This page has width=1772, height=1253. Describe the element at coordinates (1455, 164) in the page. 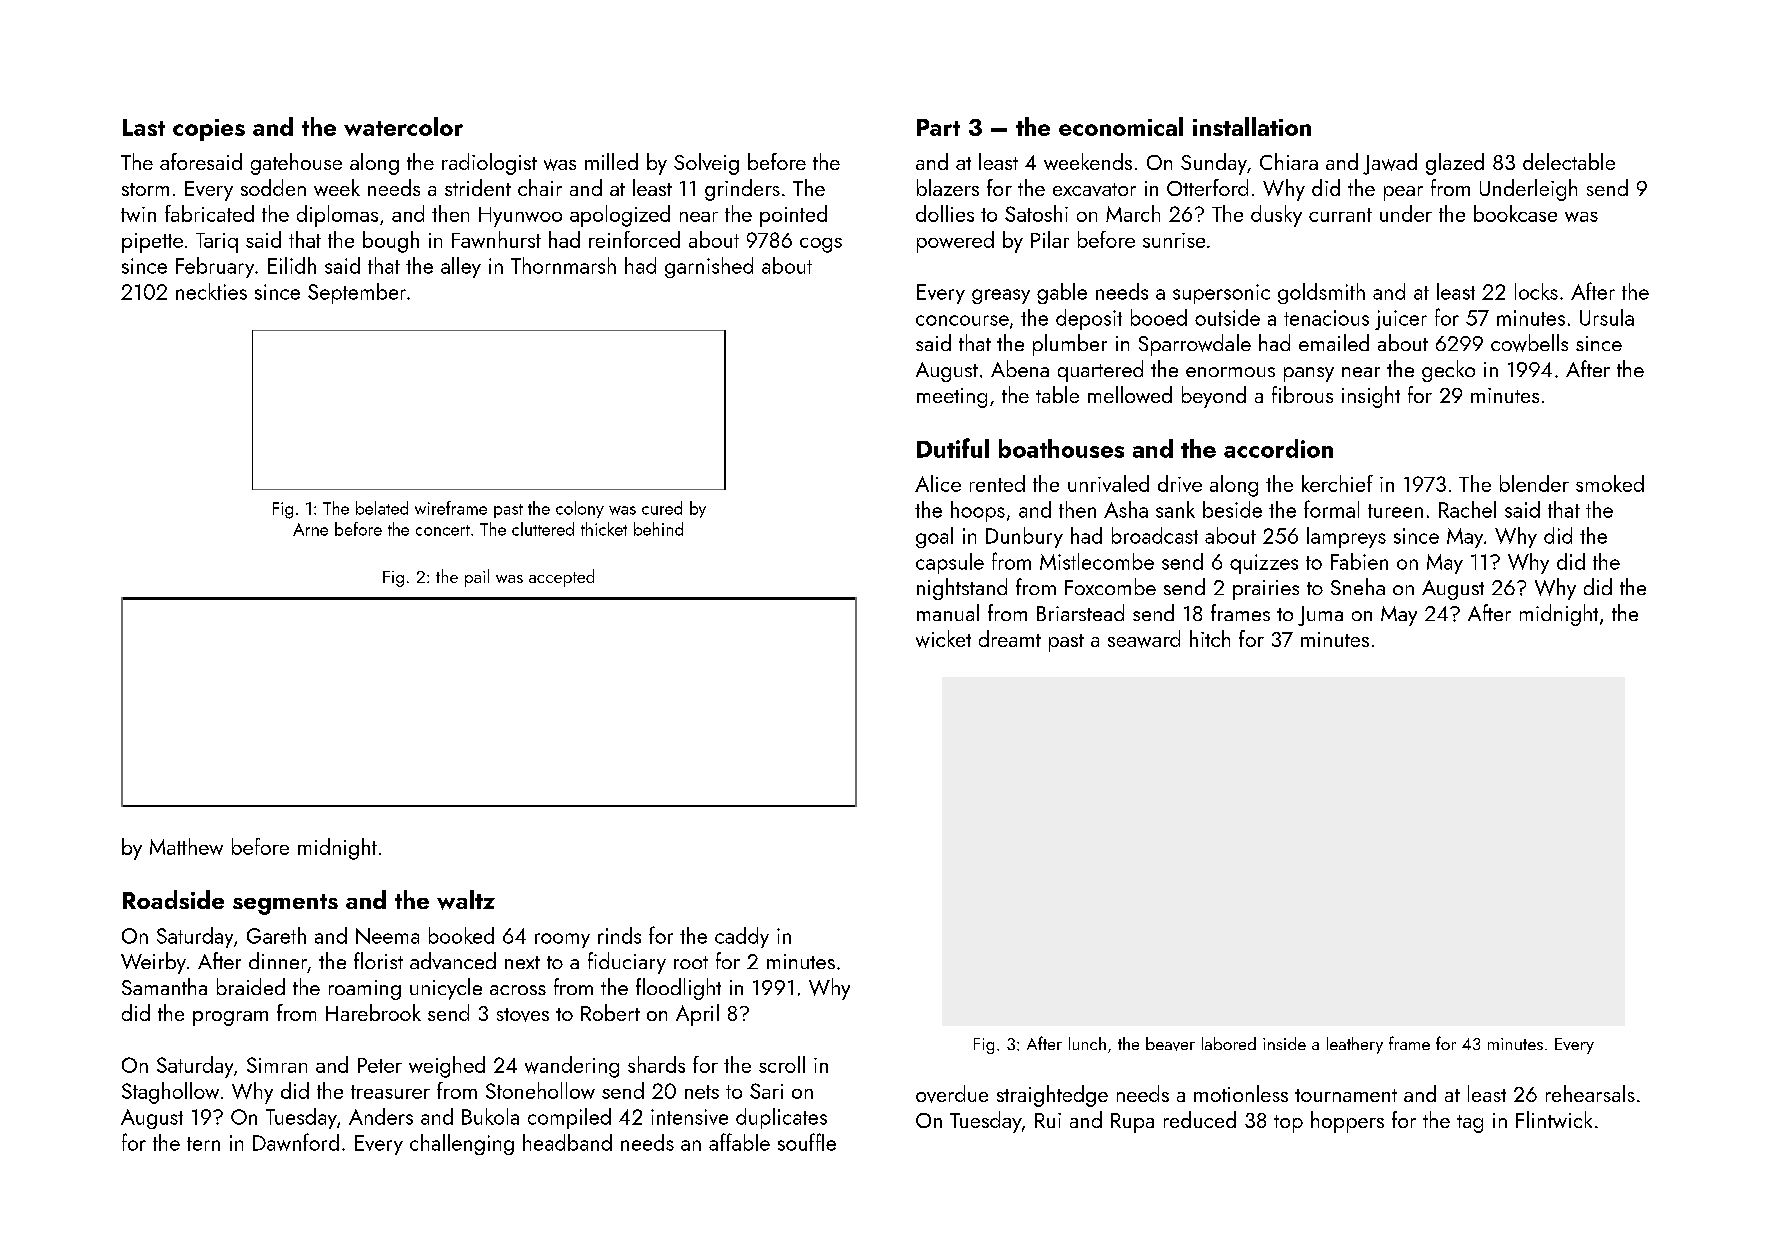

I see `glazed` at that location.
